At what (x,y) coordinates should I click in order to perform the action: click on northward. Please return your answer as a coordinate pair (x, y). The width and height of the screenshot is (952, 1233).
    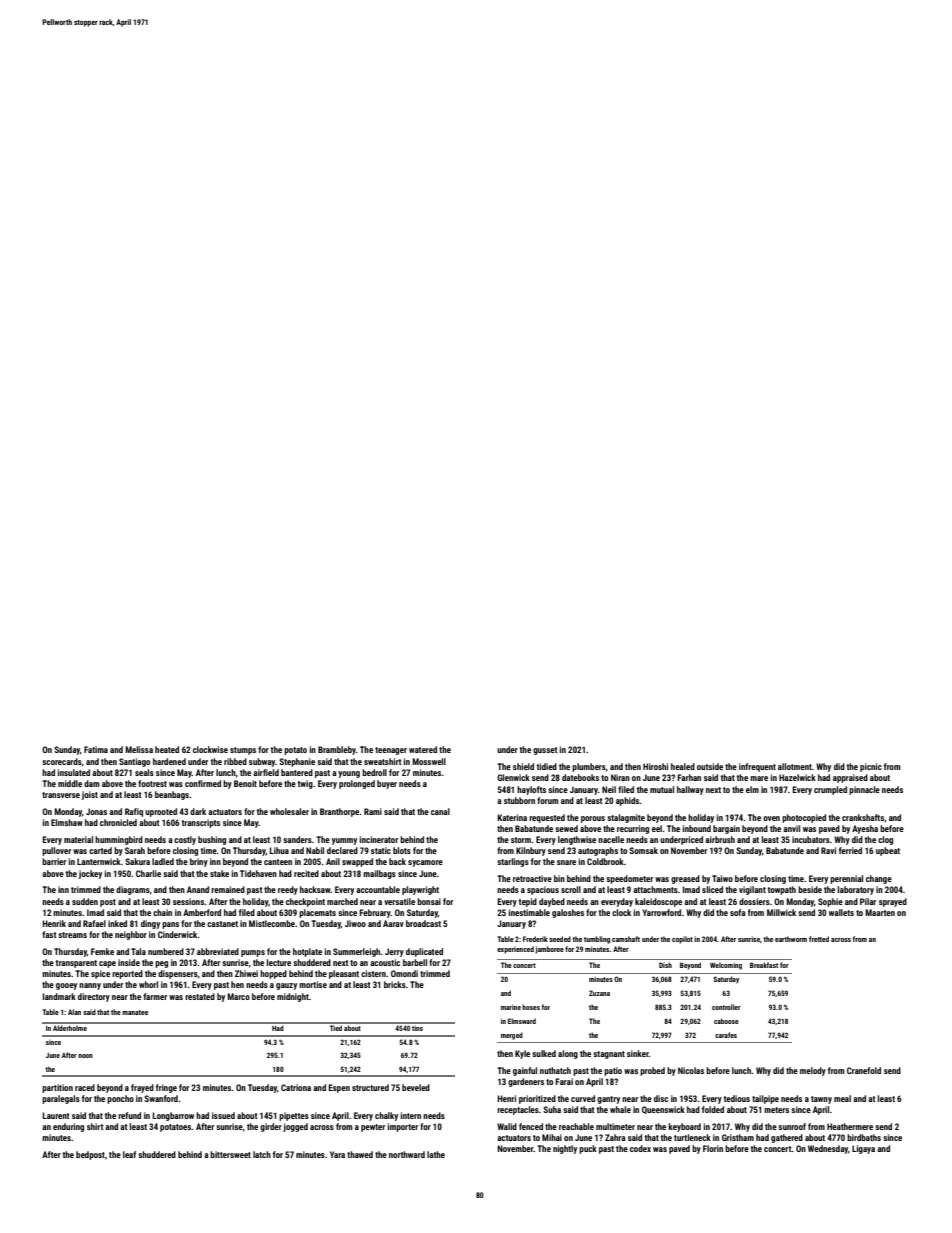
    Looking at the image, I should click on (407, 1154).
